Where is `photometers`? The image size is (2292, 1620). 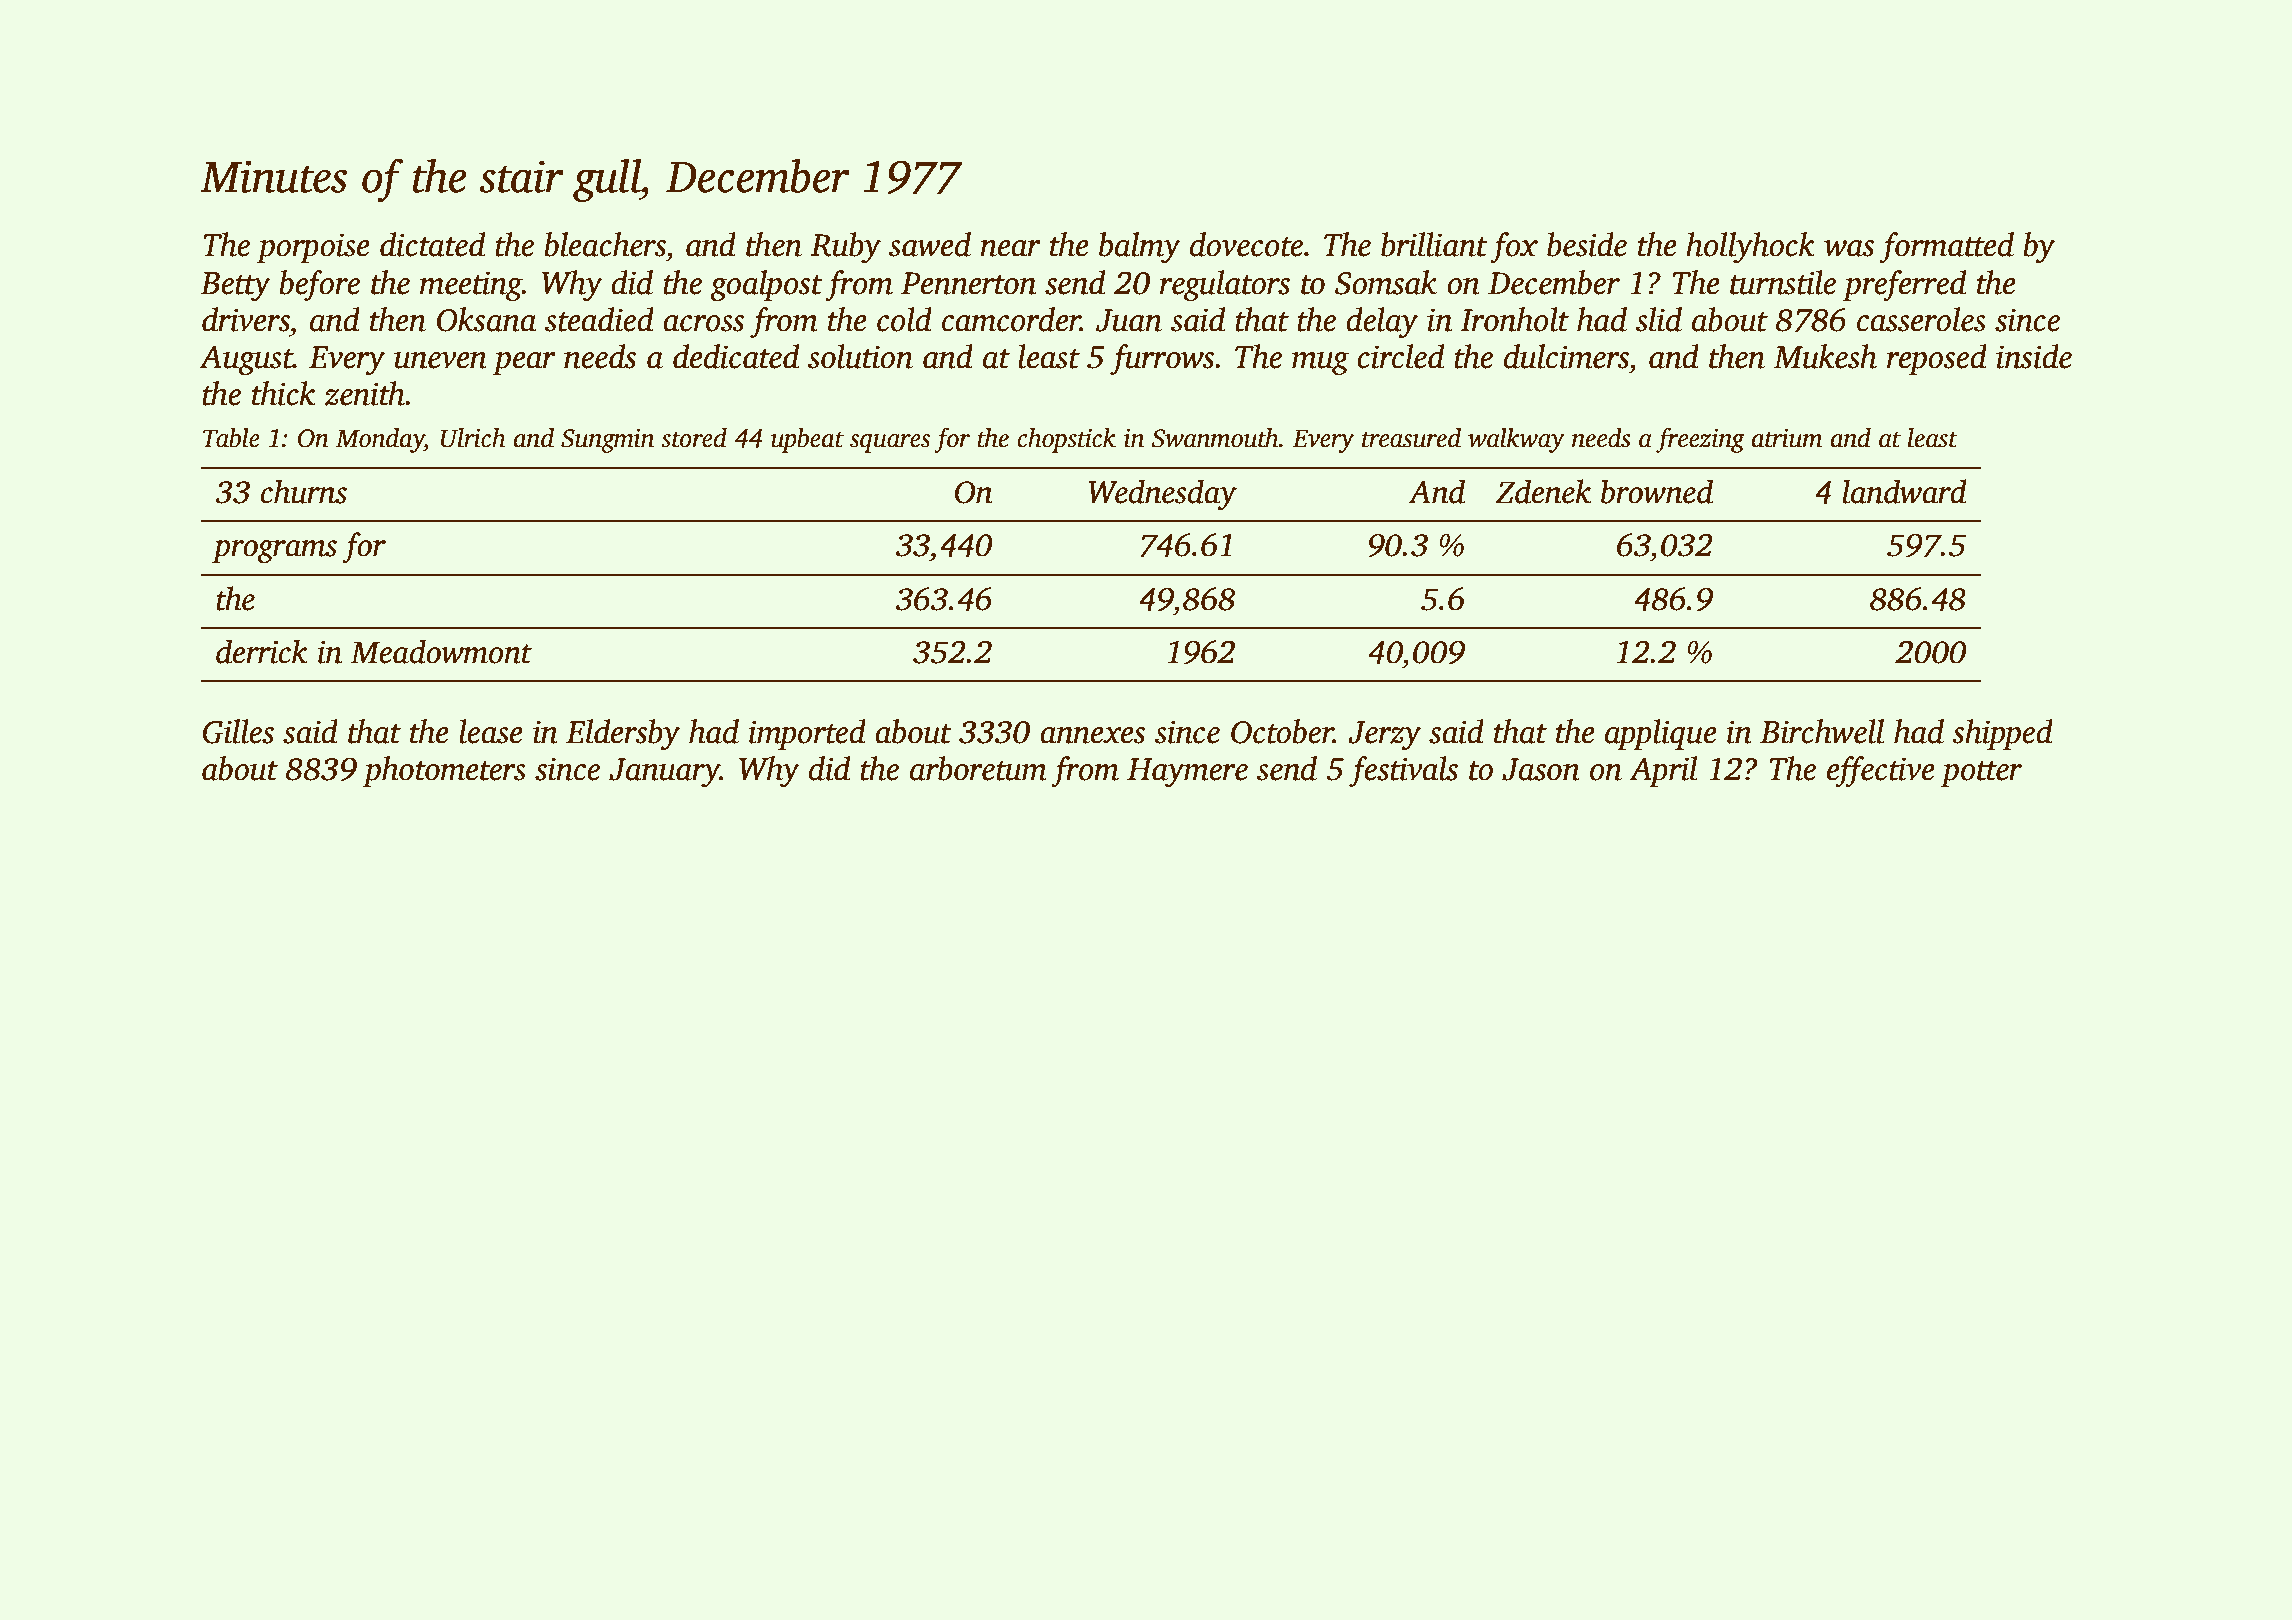
photometers is located at coordinates (444, 771).
